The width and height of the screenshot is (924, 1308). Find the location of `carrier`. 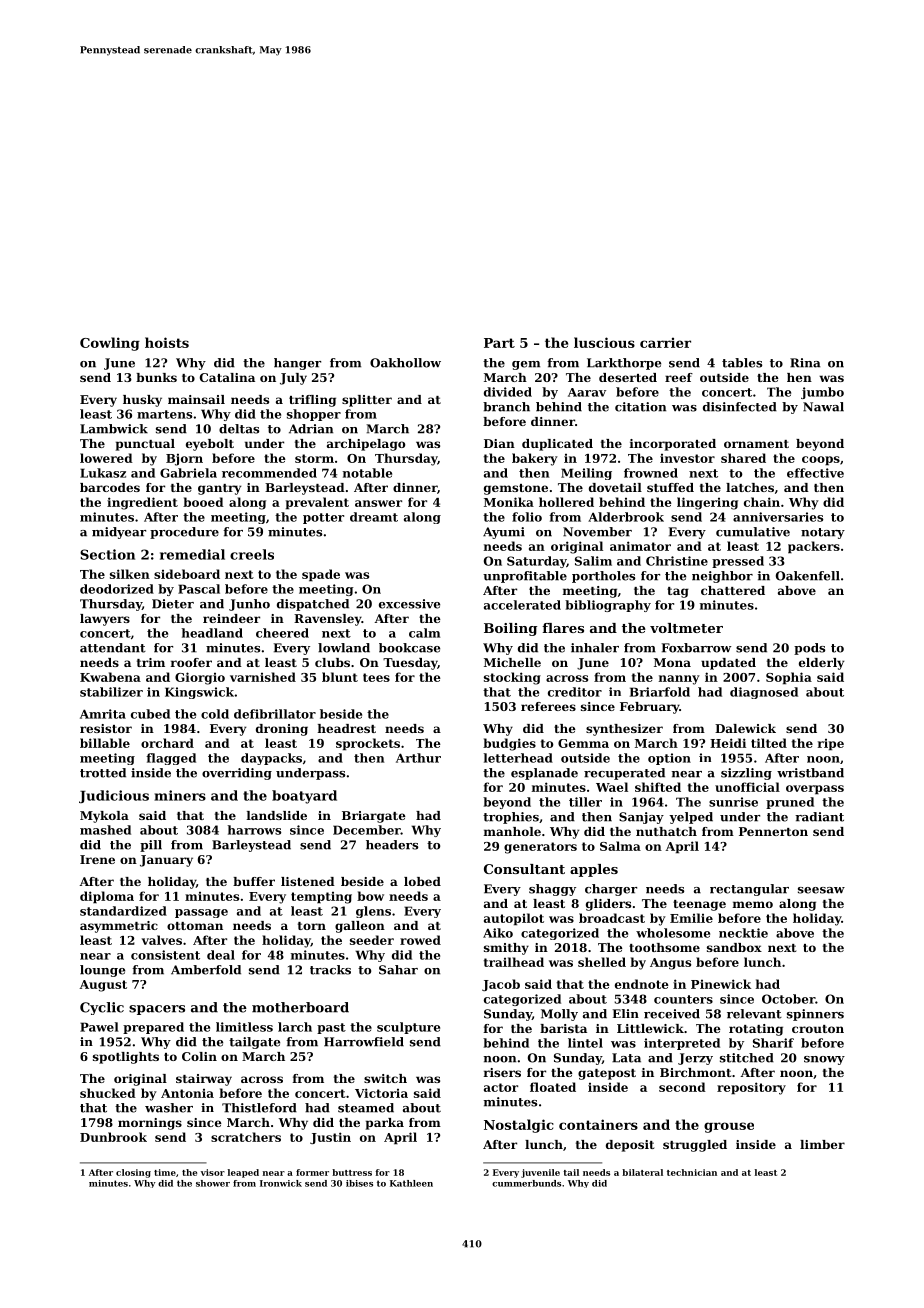

carrier is located at coordinates (665, 342).
